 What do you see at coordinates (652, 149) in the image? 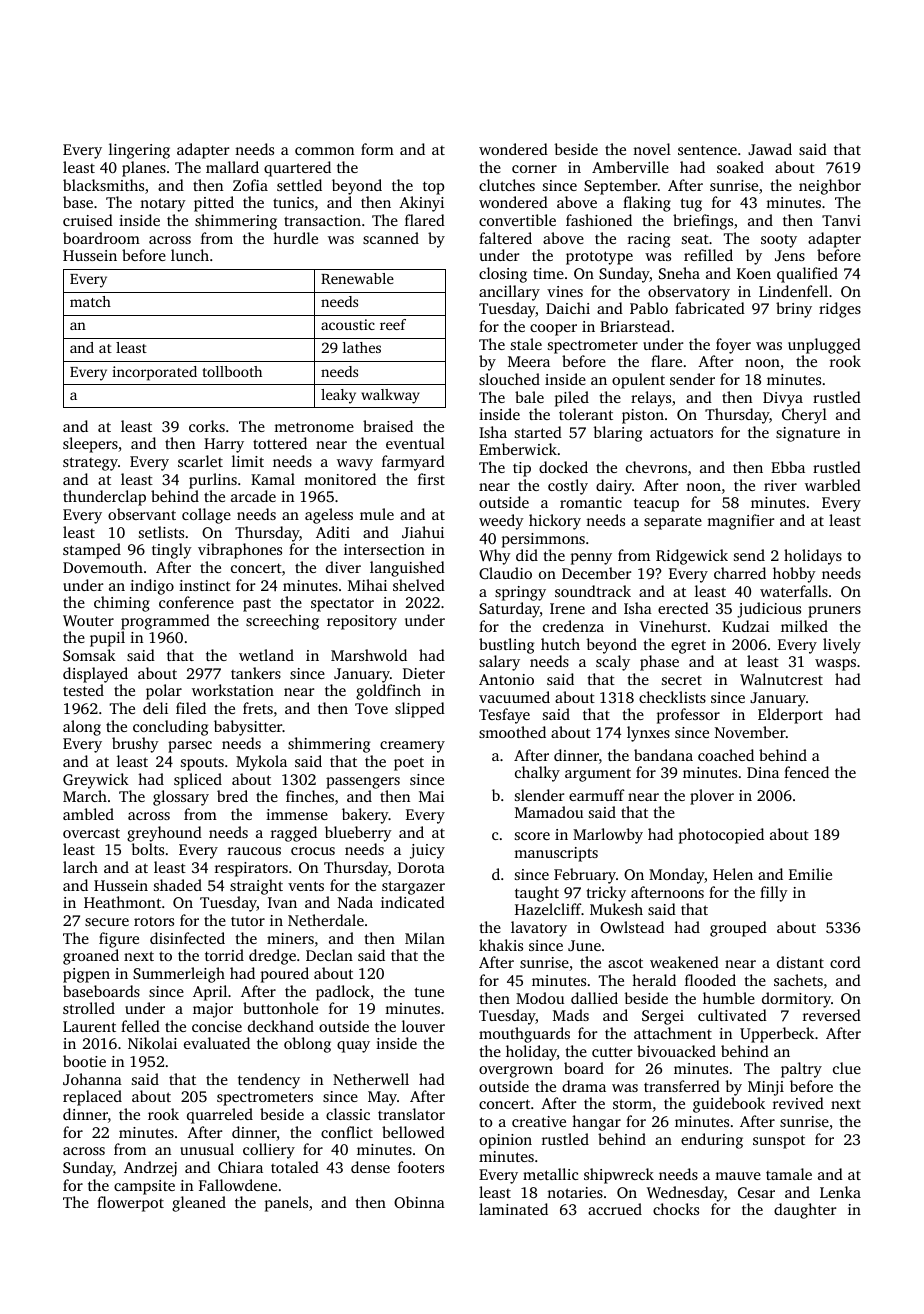
I see `novel` at bounding box center [652, 149].
